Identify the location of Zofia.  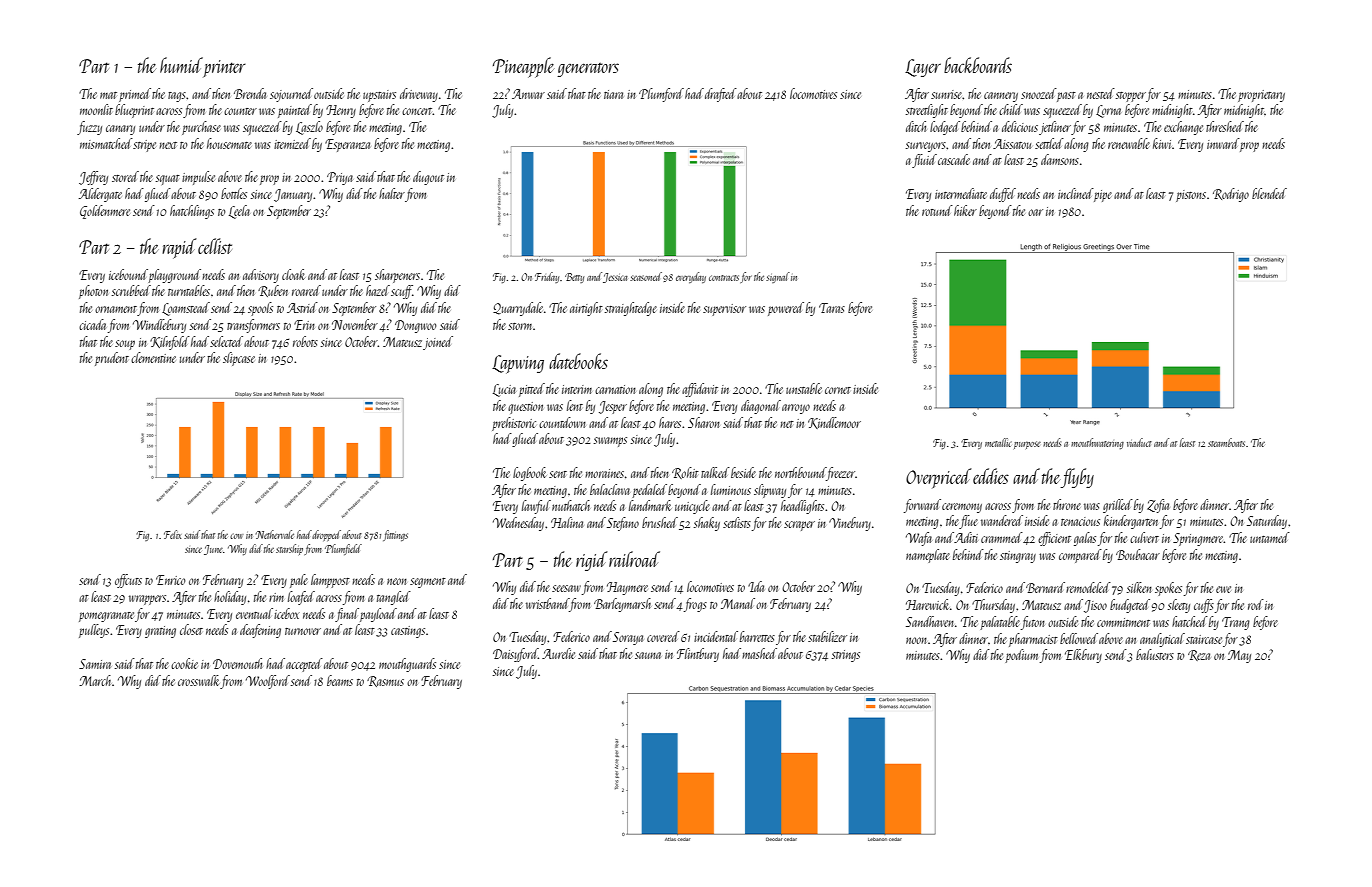
(1158, 506).
